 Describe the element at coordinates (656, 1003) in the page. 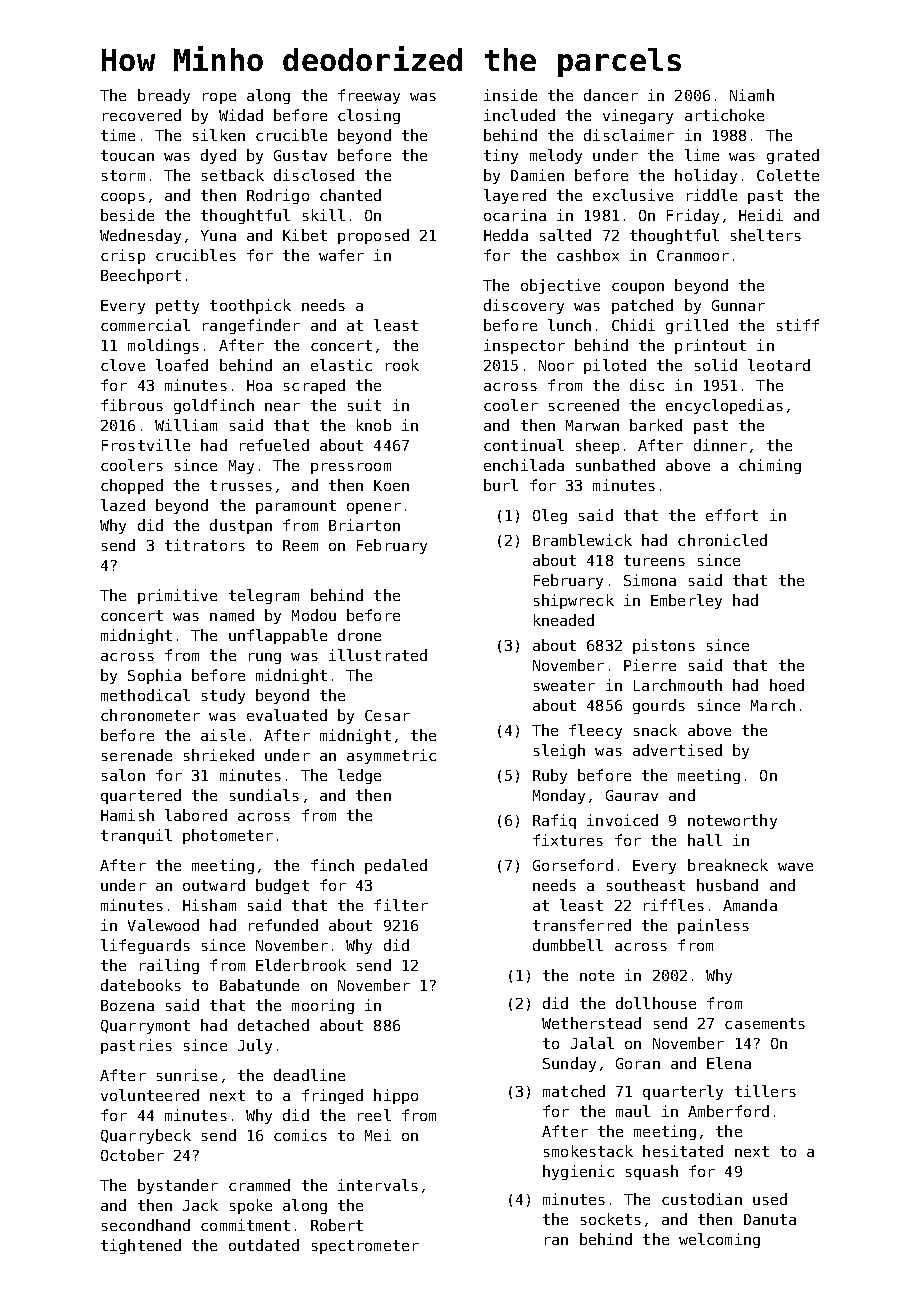

I see `dollhouse` at that location.
